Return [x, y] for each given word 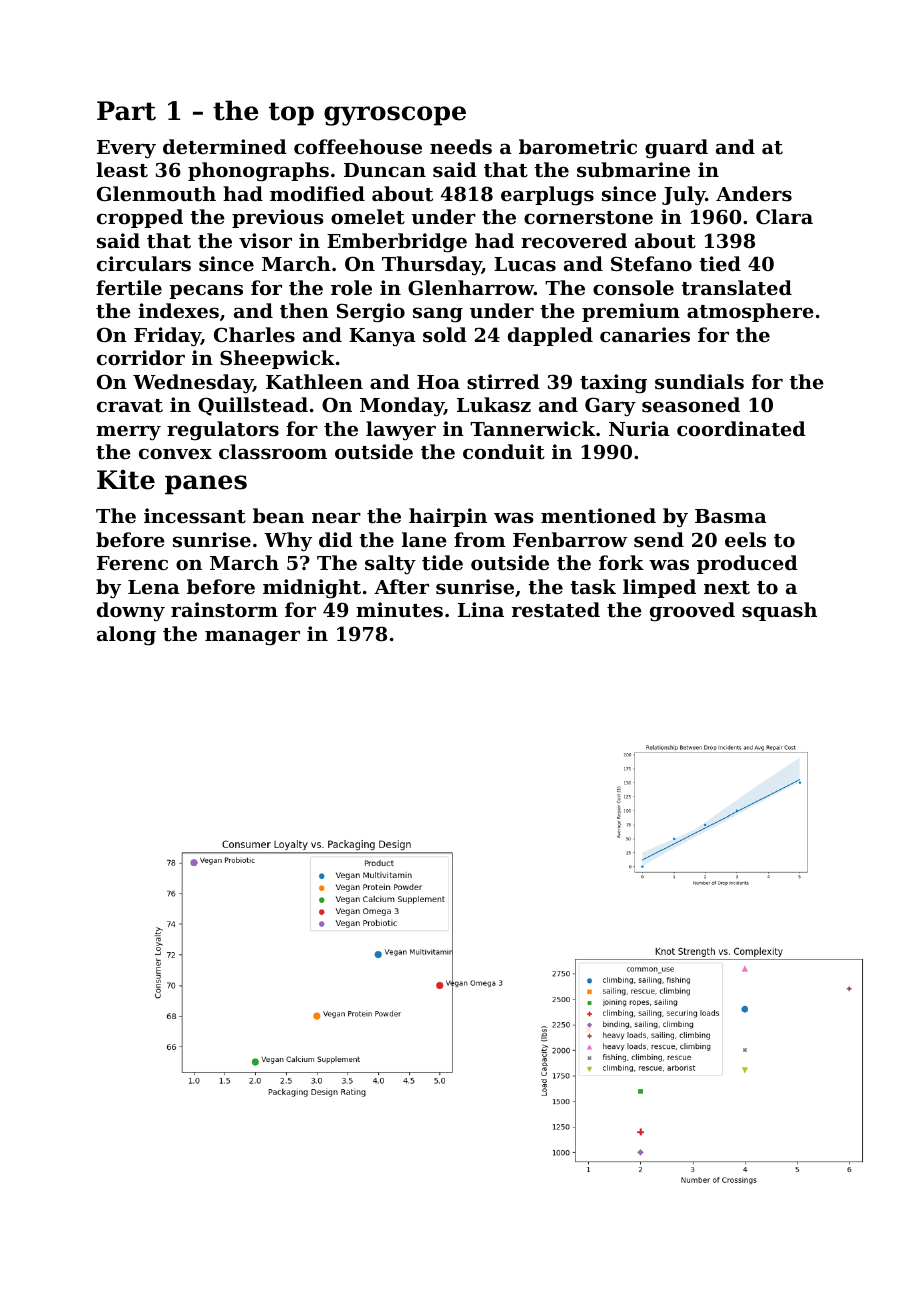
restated [556, 610]
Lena [154, 587]
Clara [784, 216]
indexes [178, 310]
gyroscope [395, 116]
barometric [578, 147]
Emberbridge [397, 243]
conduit [504, 452]
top [291, 114]
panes [206, 485]
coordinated [741, 429]
